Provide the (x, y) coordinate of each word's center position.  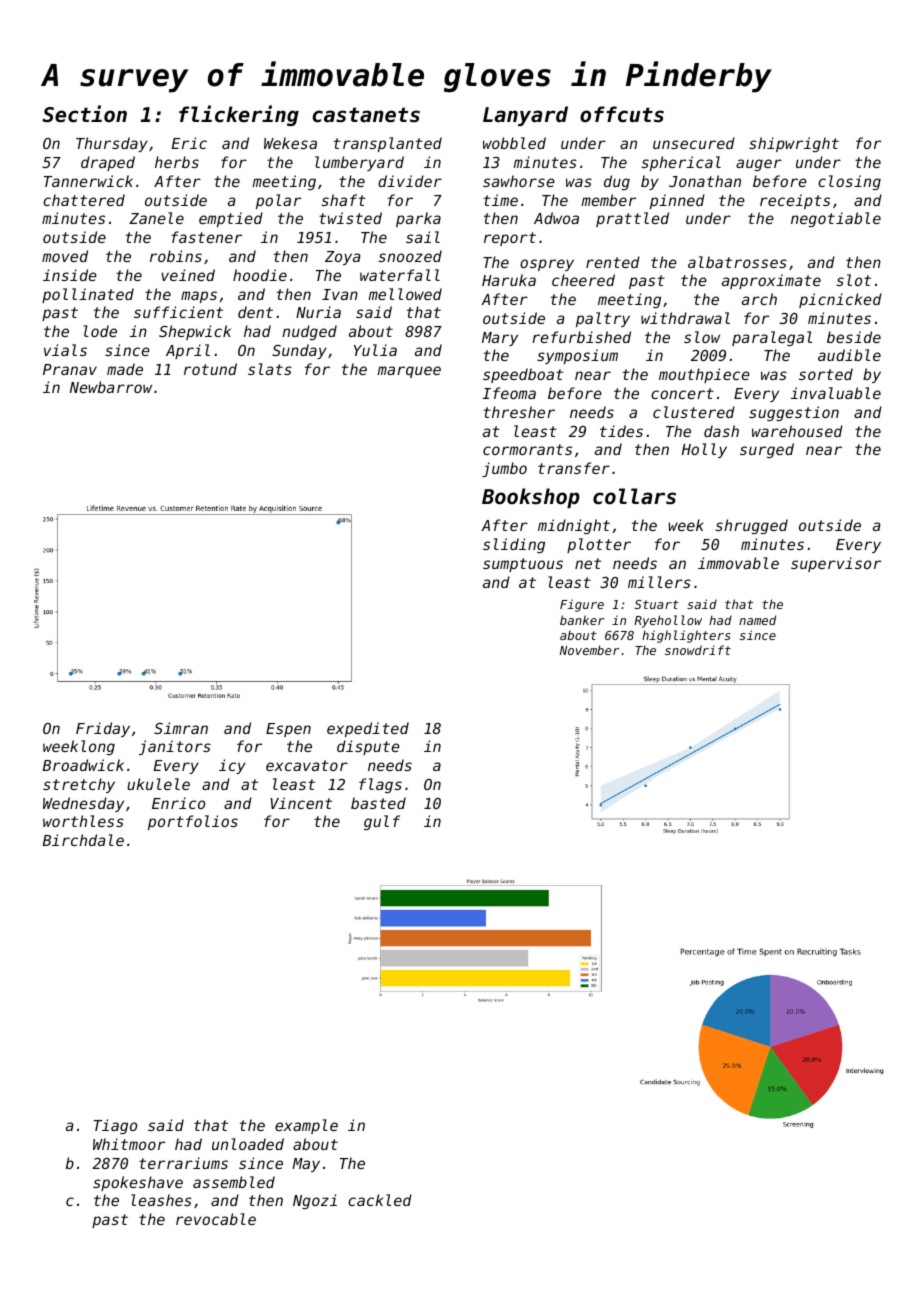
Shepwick (195, 332)
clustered (694, 412)
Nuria (318, 312)
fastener (206, 237)
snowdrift (698, 650)
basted (378, 803)
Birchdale (83, 840)
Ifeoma (509, 393)
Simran (181, 728)
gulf (382, 822)
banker (582, 620)
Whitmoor (129, 1144)
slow (702, 337)
